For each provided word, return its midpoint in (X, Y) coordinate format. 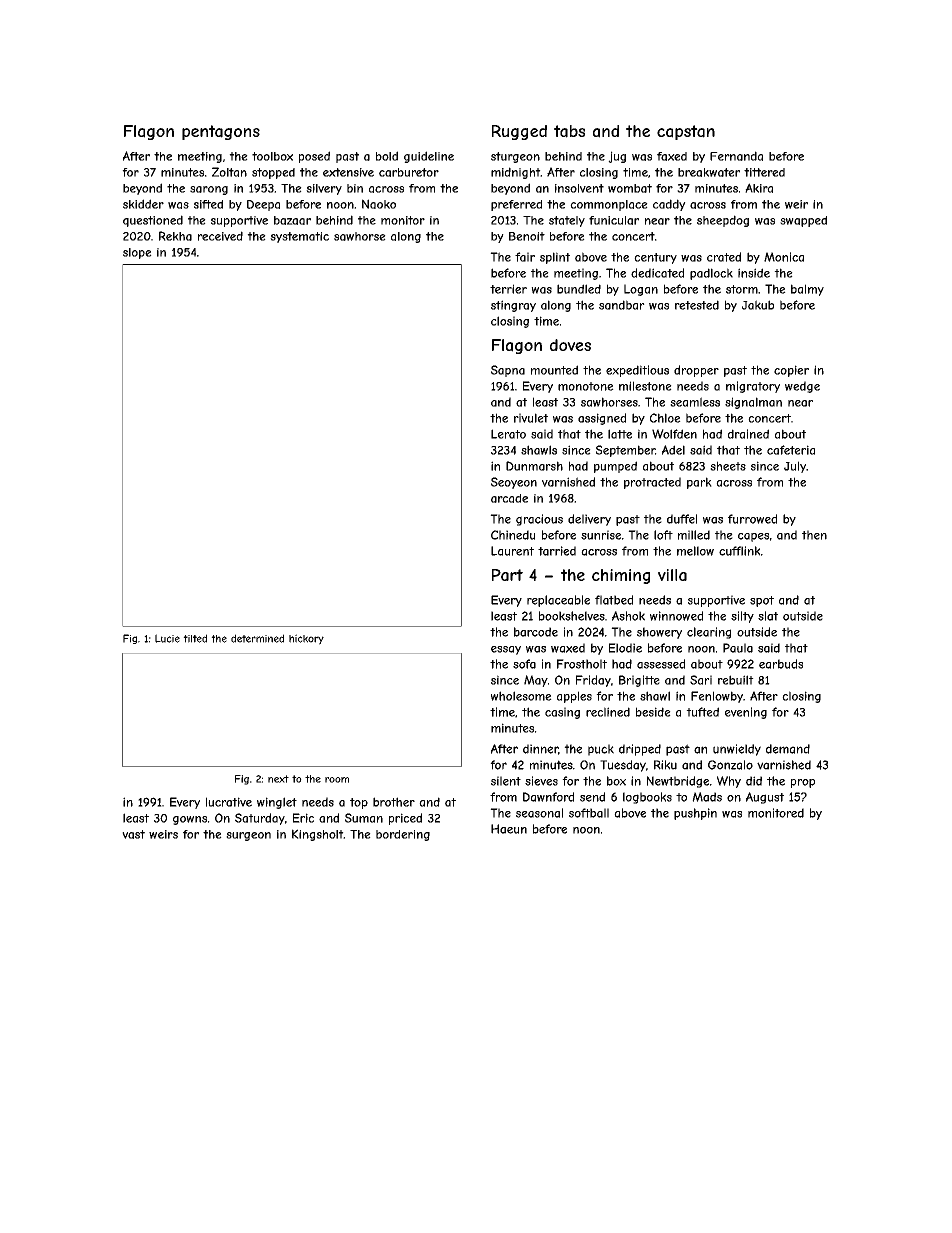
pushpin (695, 814)
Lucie (167, 638)
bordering (403, 835)
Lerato (508, 434)
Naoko (379, 204)
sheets (728, 466)
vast (133, 834)
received (220, 236)
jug (617, 157)
